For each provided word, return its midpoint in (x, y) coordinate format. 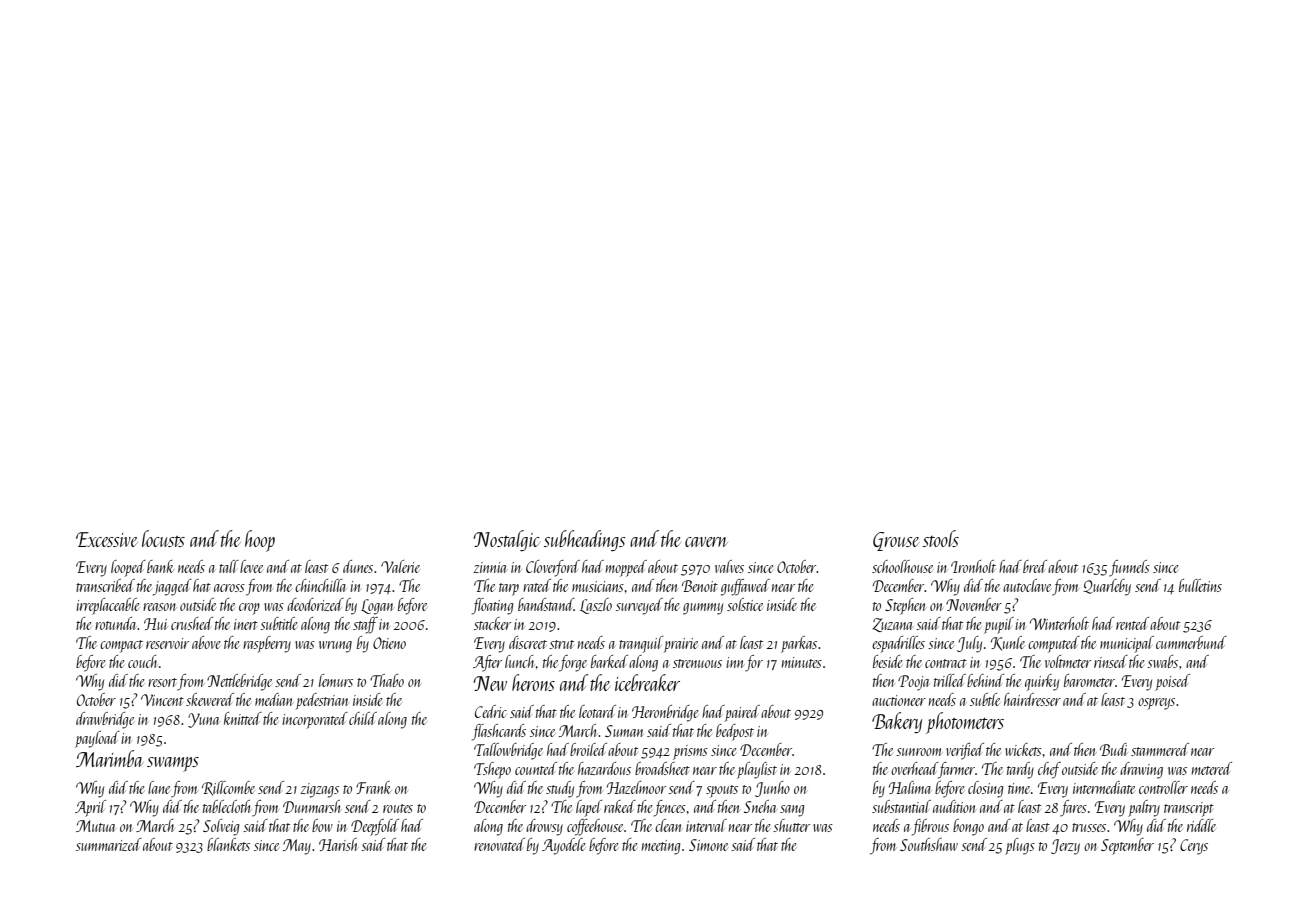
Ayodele (563, 846)
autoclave (1027, 585)
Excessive (107, 539)
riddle (1201, 825)
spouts (722, 791)
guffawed (745, 587)
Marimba (110, 758)
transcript (1189, 809)
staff (365, 625)
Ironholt (973, 566)
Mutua (96, 826)
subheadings (584, 540)
